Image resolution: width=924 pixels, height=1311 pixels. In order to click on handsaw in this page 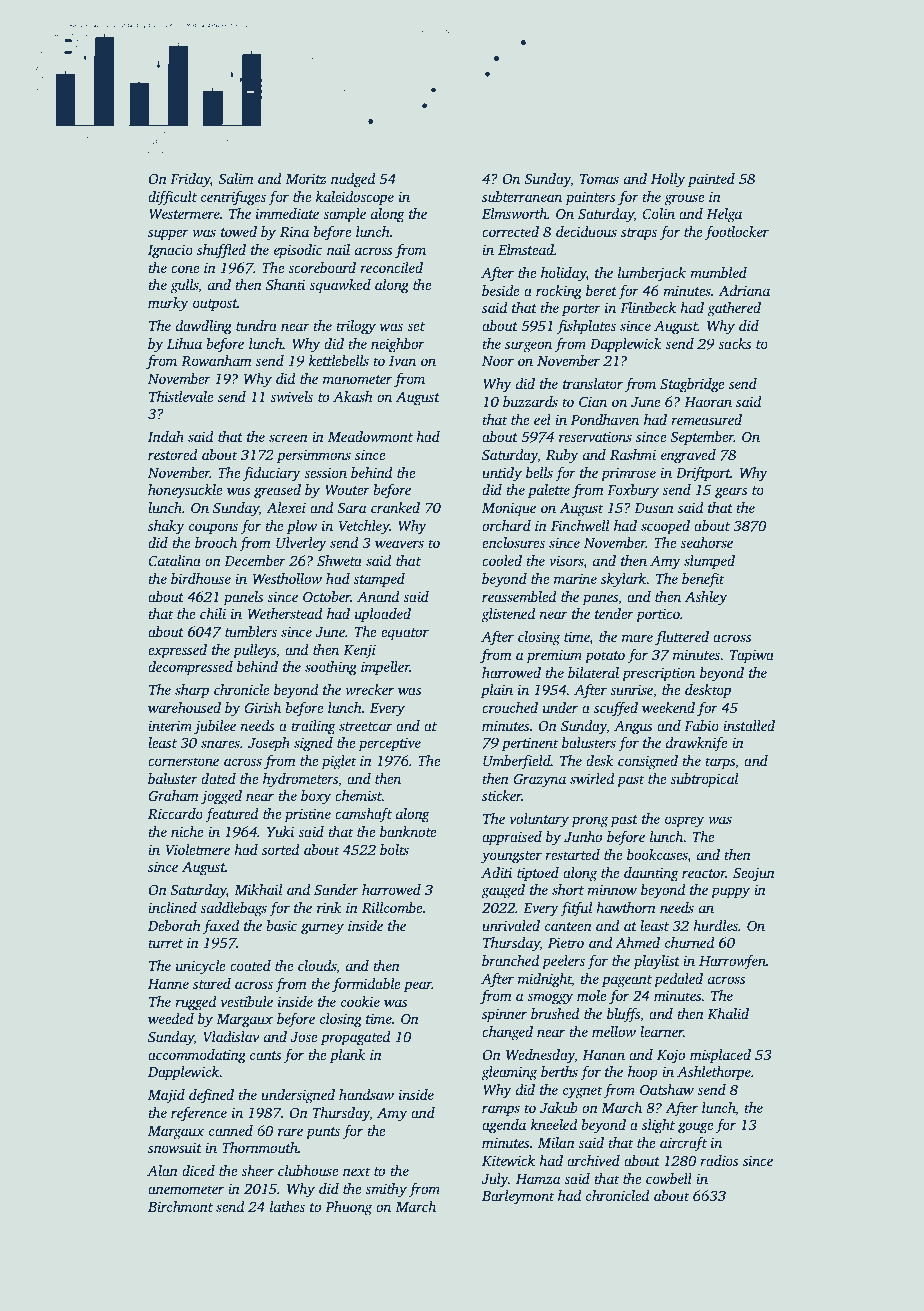, I will do `click(366, 1094)`.
